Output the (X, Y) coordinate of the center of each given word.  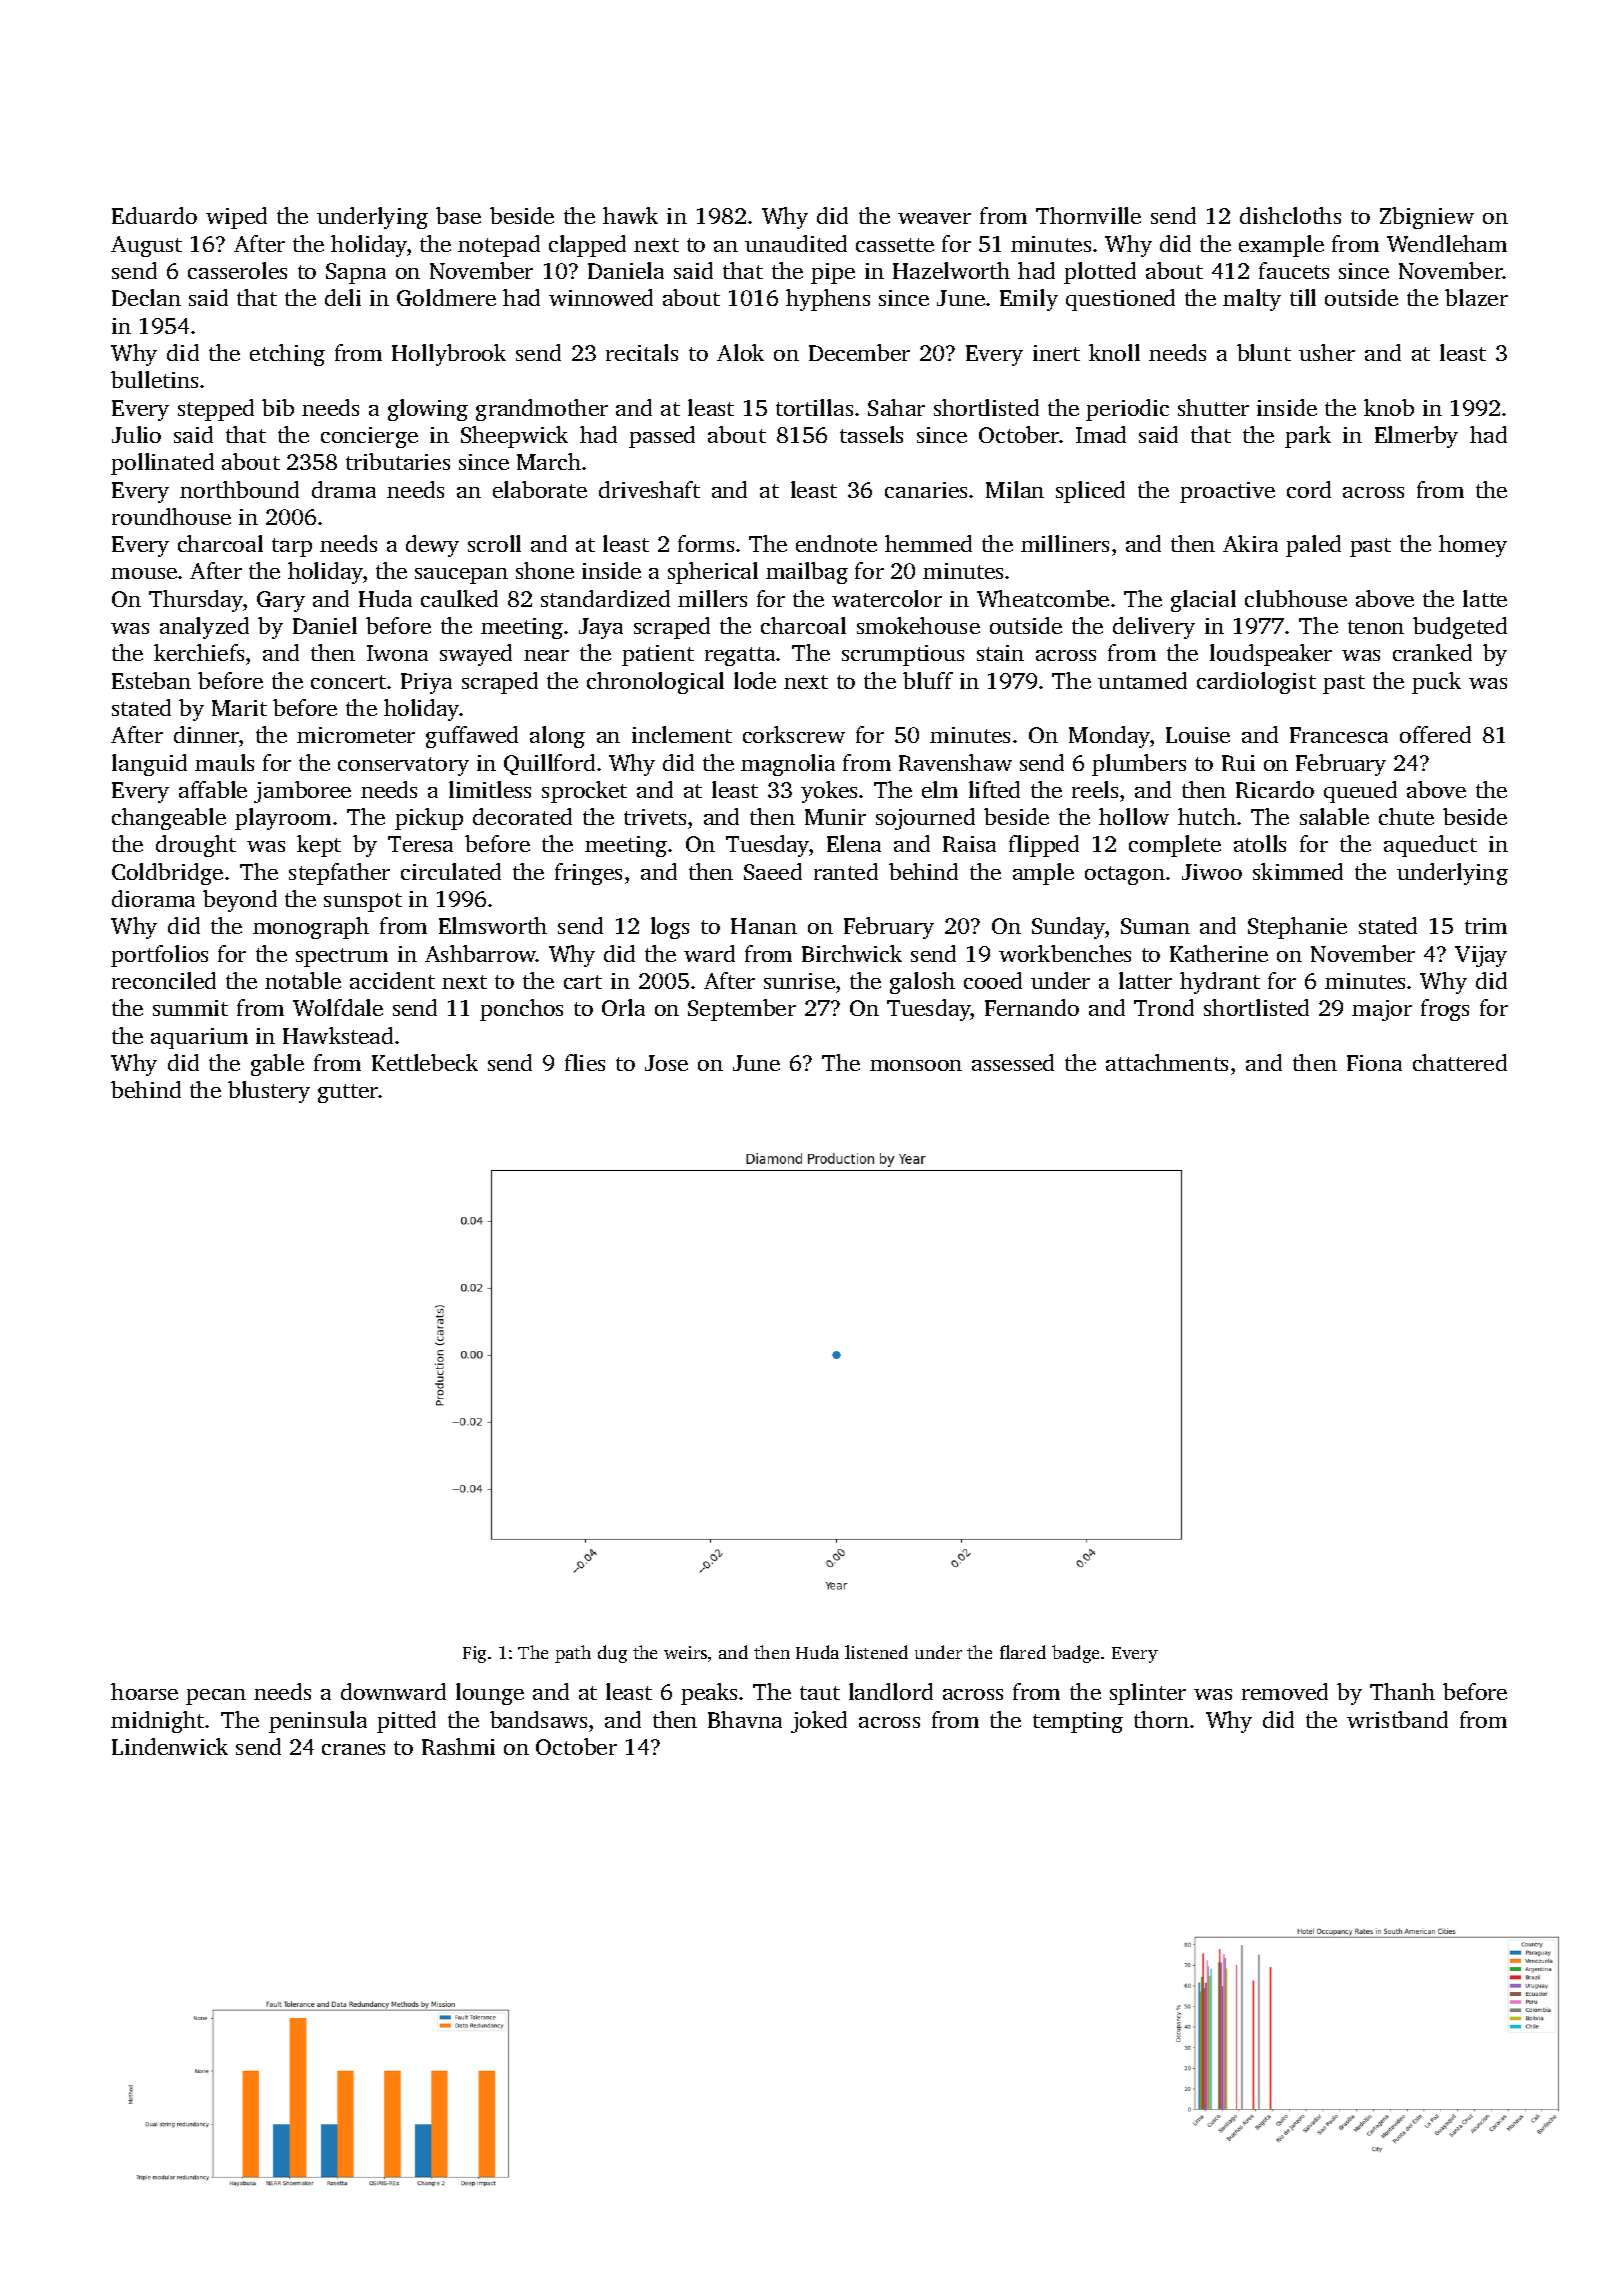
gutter (348, 1093)
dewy (432, 546)
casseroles (237, 270)
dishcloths (1290, 215)
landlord (891, 1691)
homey (1473, 546)
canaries (926, 490)
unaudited (796, 243)
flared (1023, 1652)
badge (1075, 1654)
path (573, 1654)
